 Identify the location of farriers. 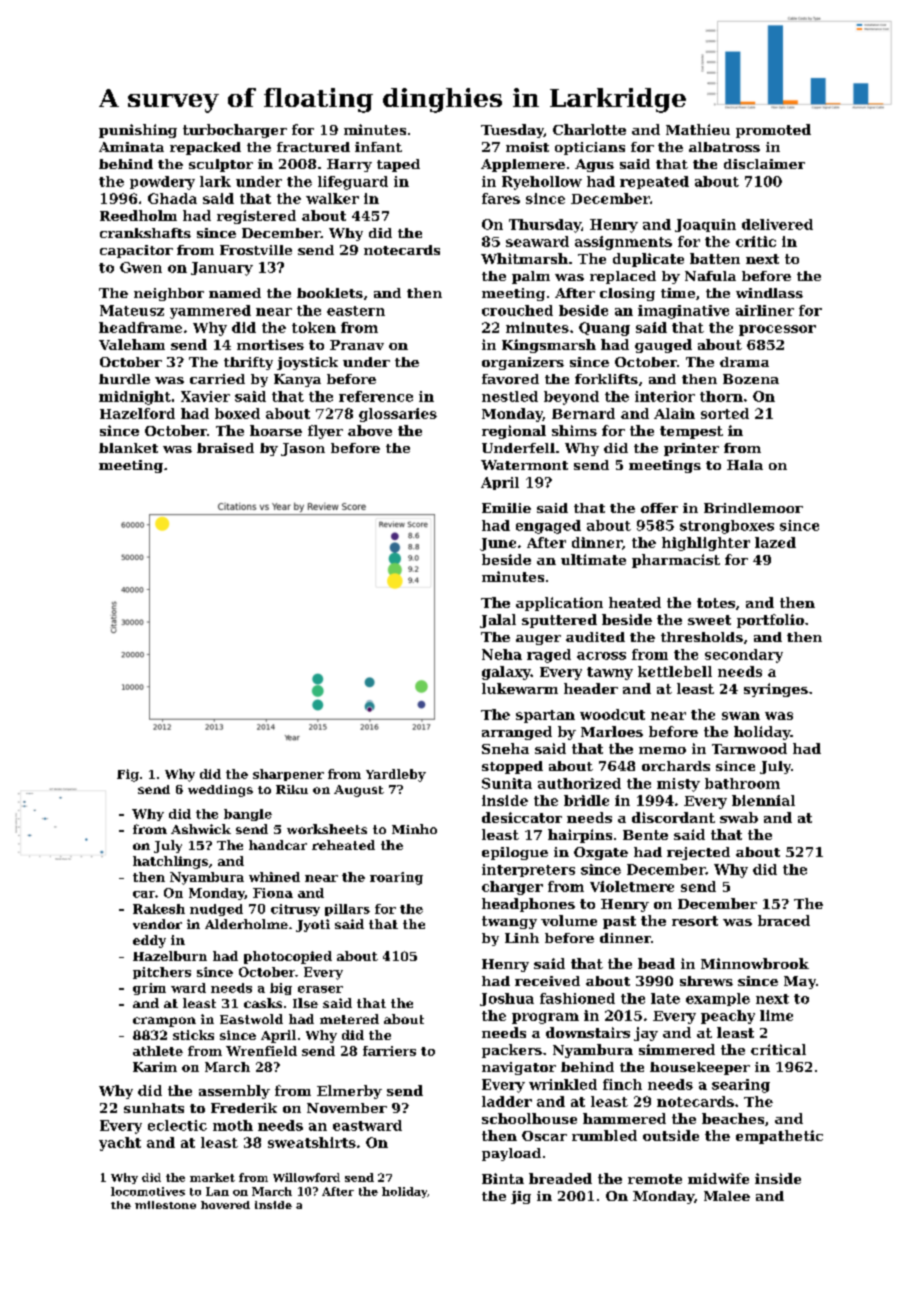
(389, 1051).
